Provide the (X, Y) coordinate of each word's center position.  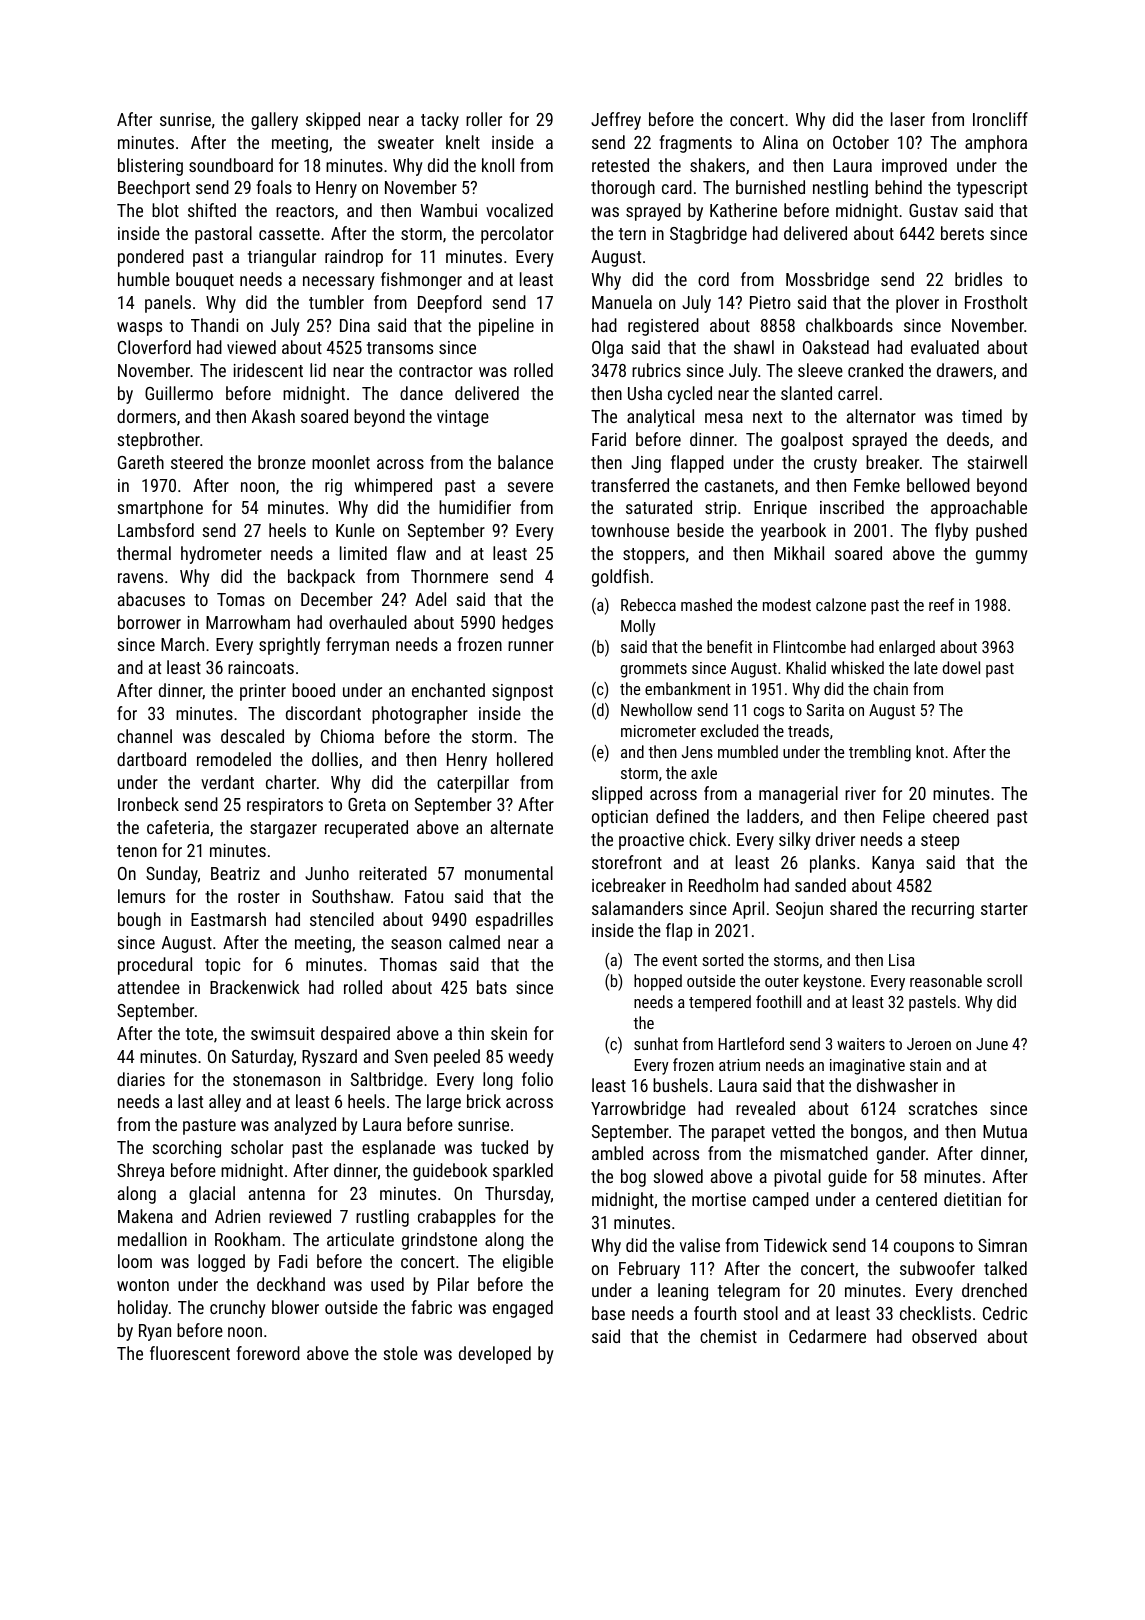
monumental (509, 873)
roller (484, 119)
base (608, 1313)
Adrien (237, 1216)
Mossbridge (827, 281)
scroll (1004, 980)
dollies (335, 759)
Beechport (154, 189)
